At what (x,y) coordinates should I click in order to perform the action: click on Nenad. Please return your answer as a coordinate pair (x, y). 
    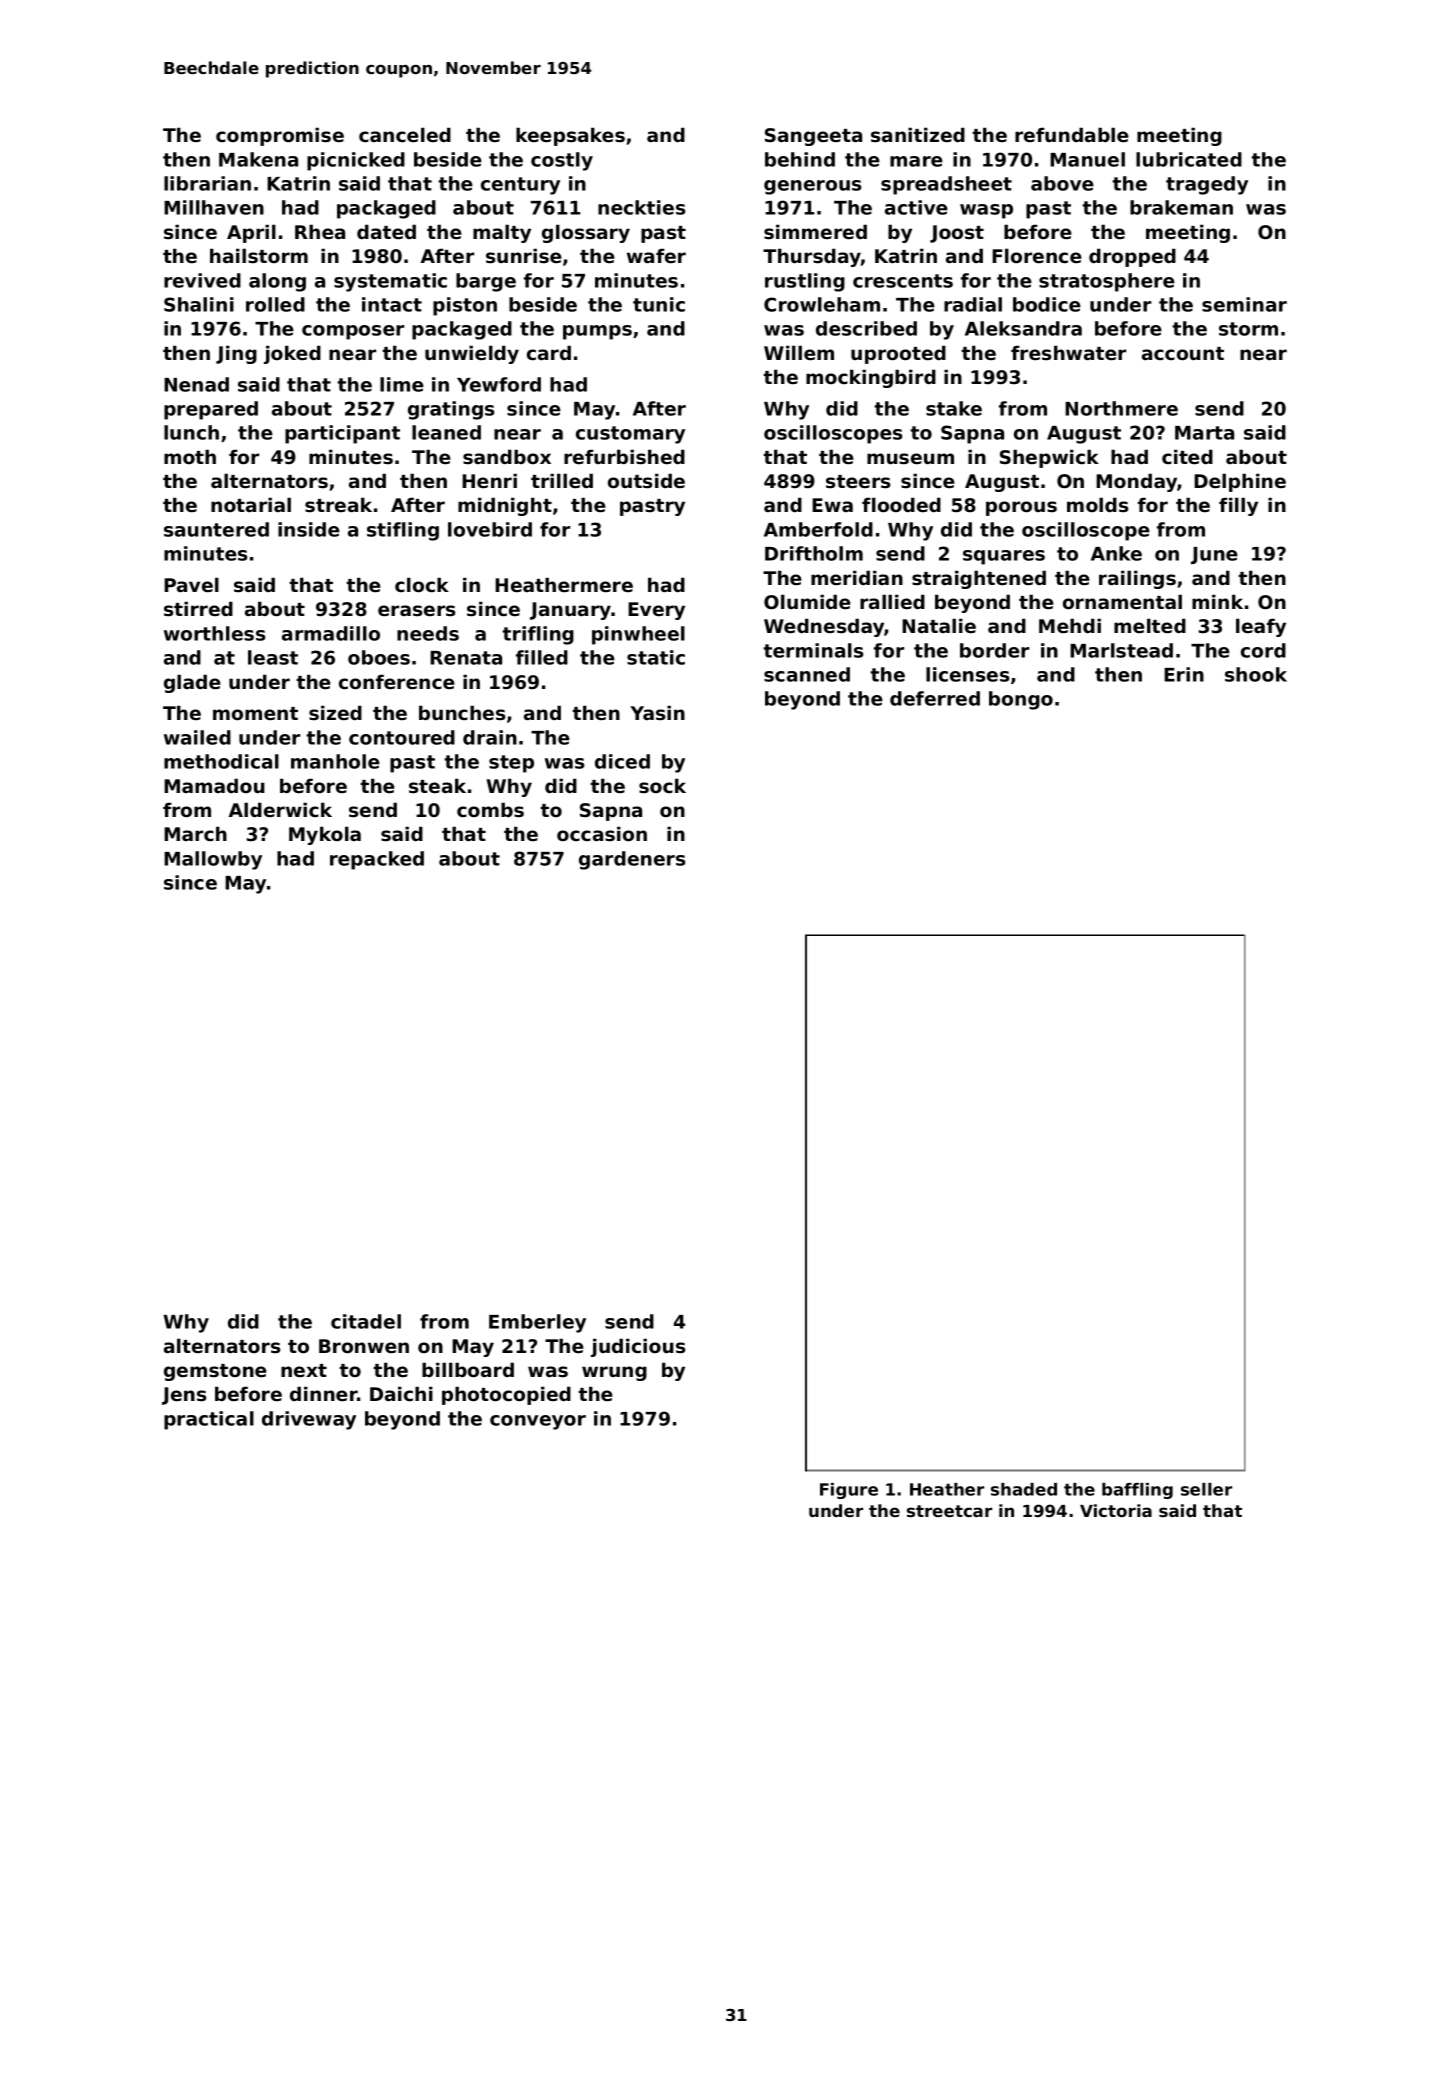
    Looking at the image, I should click on (196, 384).
